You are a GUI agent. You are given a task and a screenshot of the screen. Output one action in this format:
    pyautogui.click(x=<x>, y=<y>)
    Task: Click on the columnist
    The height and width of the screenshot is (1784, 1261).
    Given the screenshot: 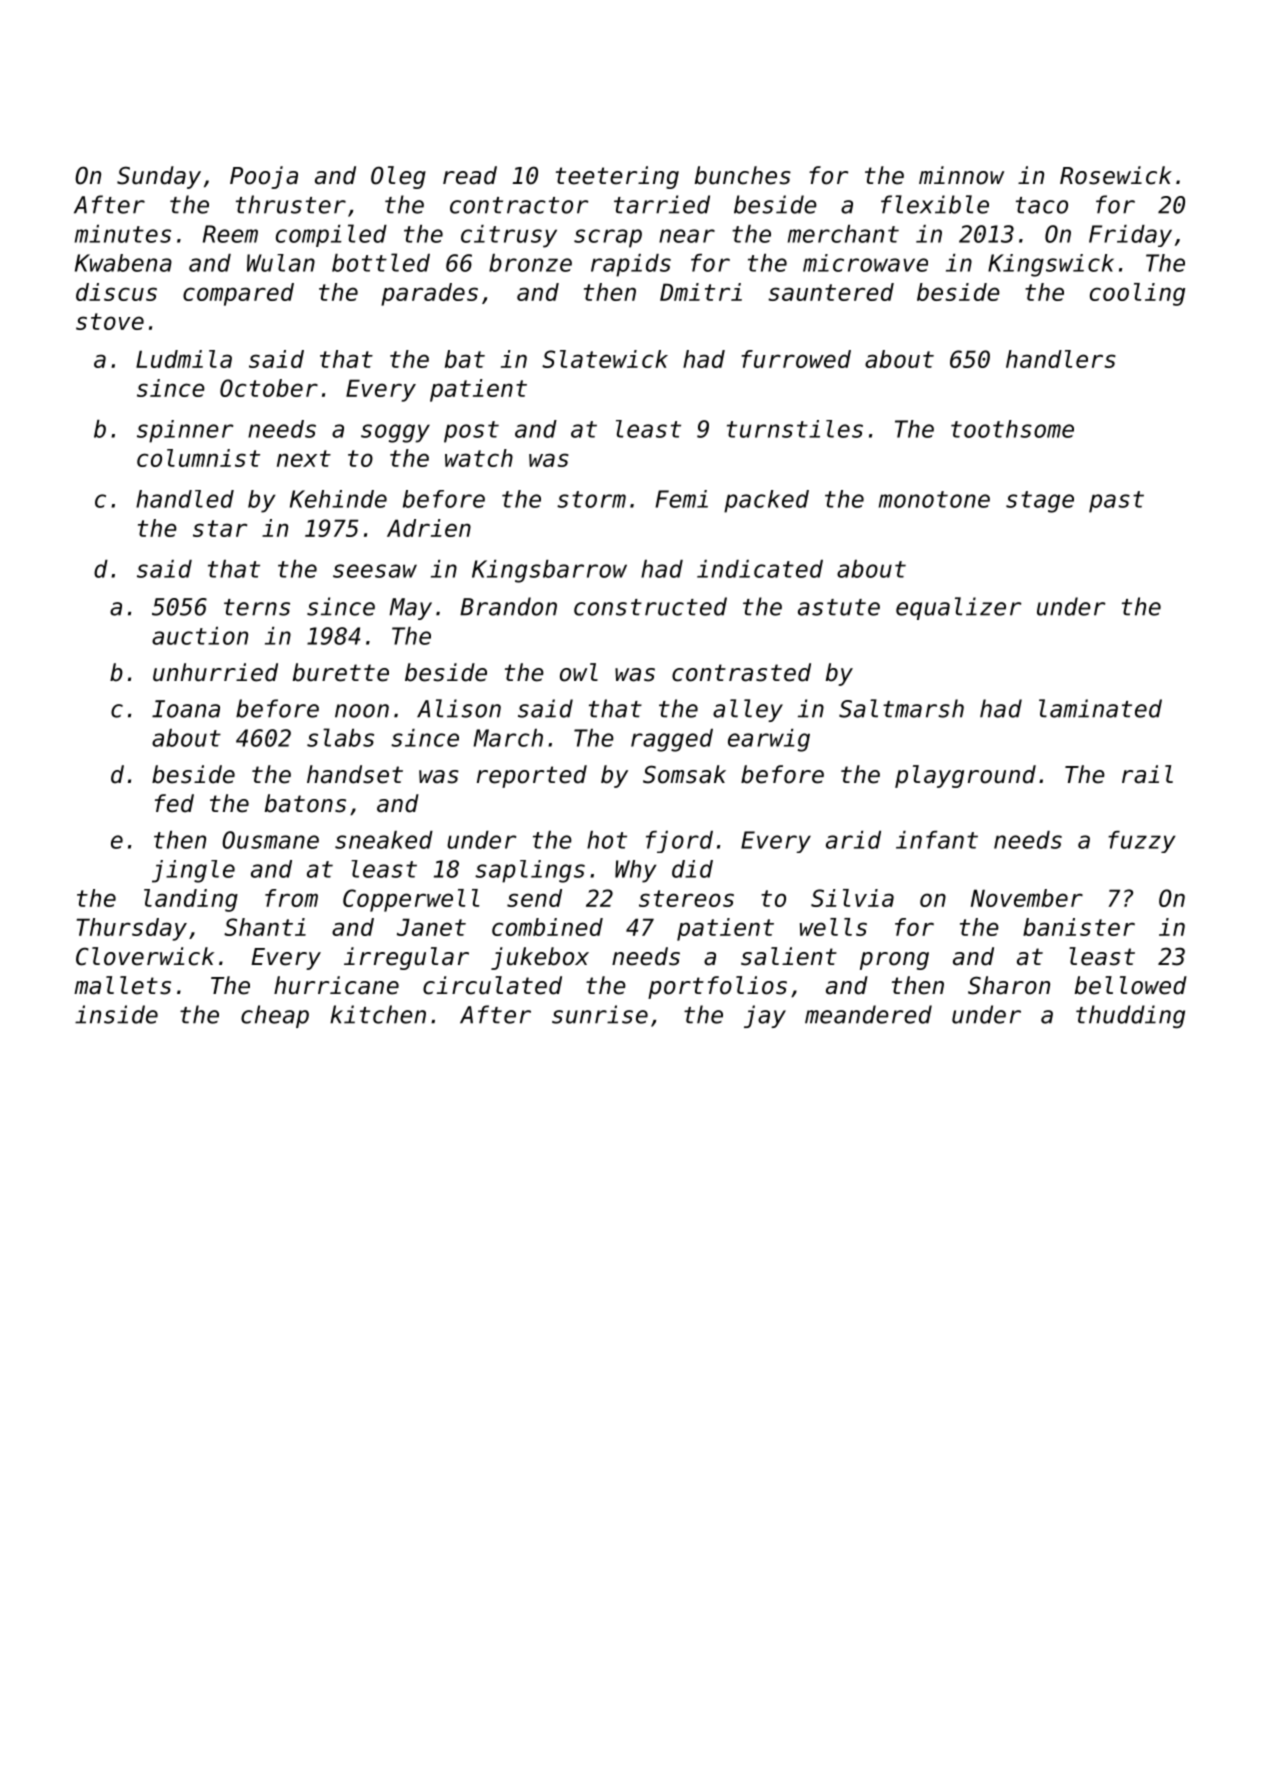 What is the action you would take?
    pyautogui.click(x=198, y=458)
